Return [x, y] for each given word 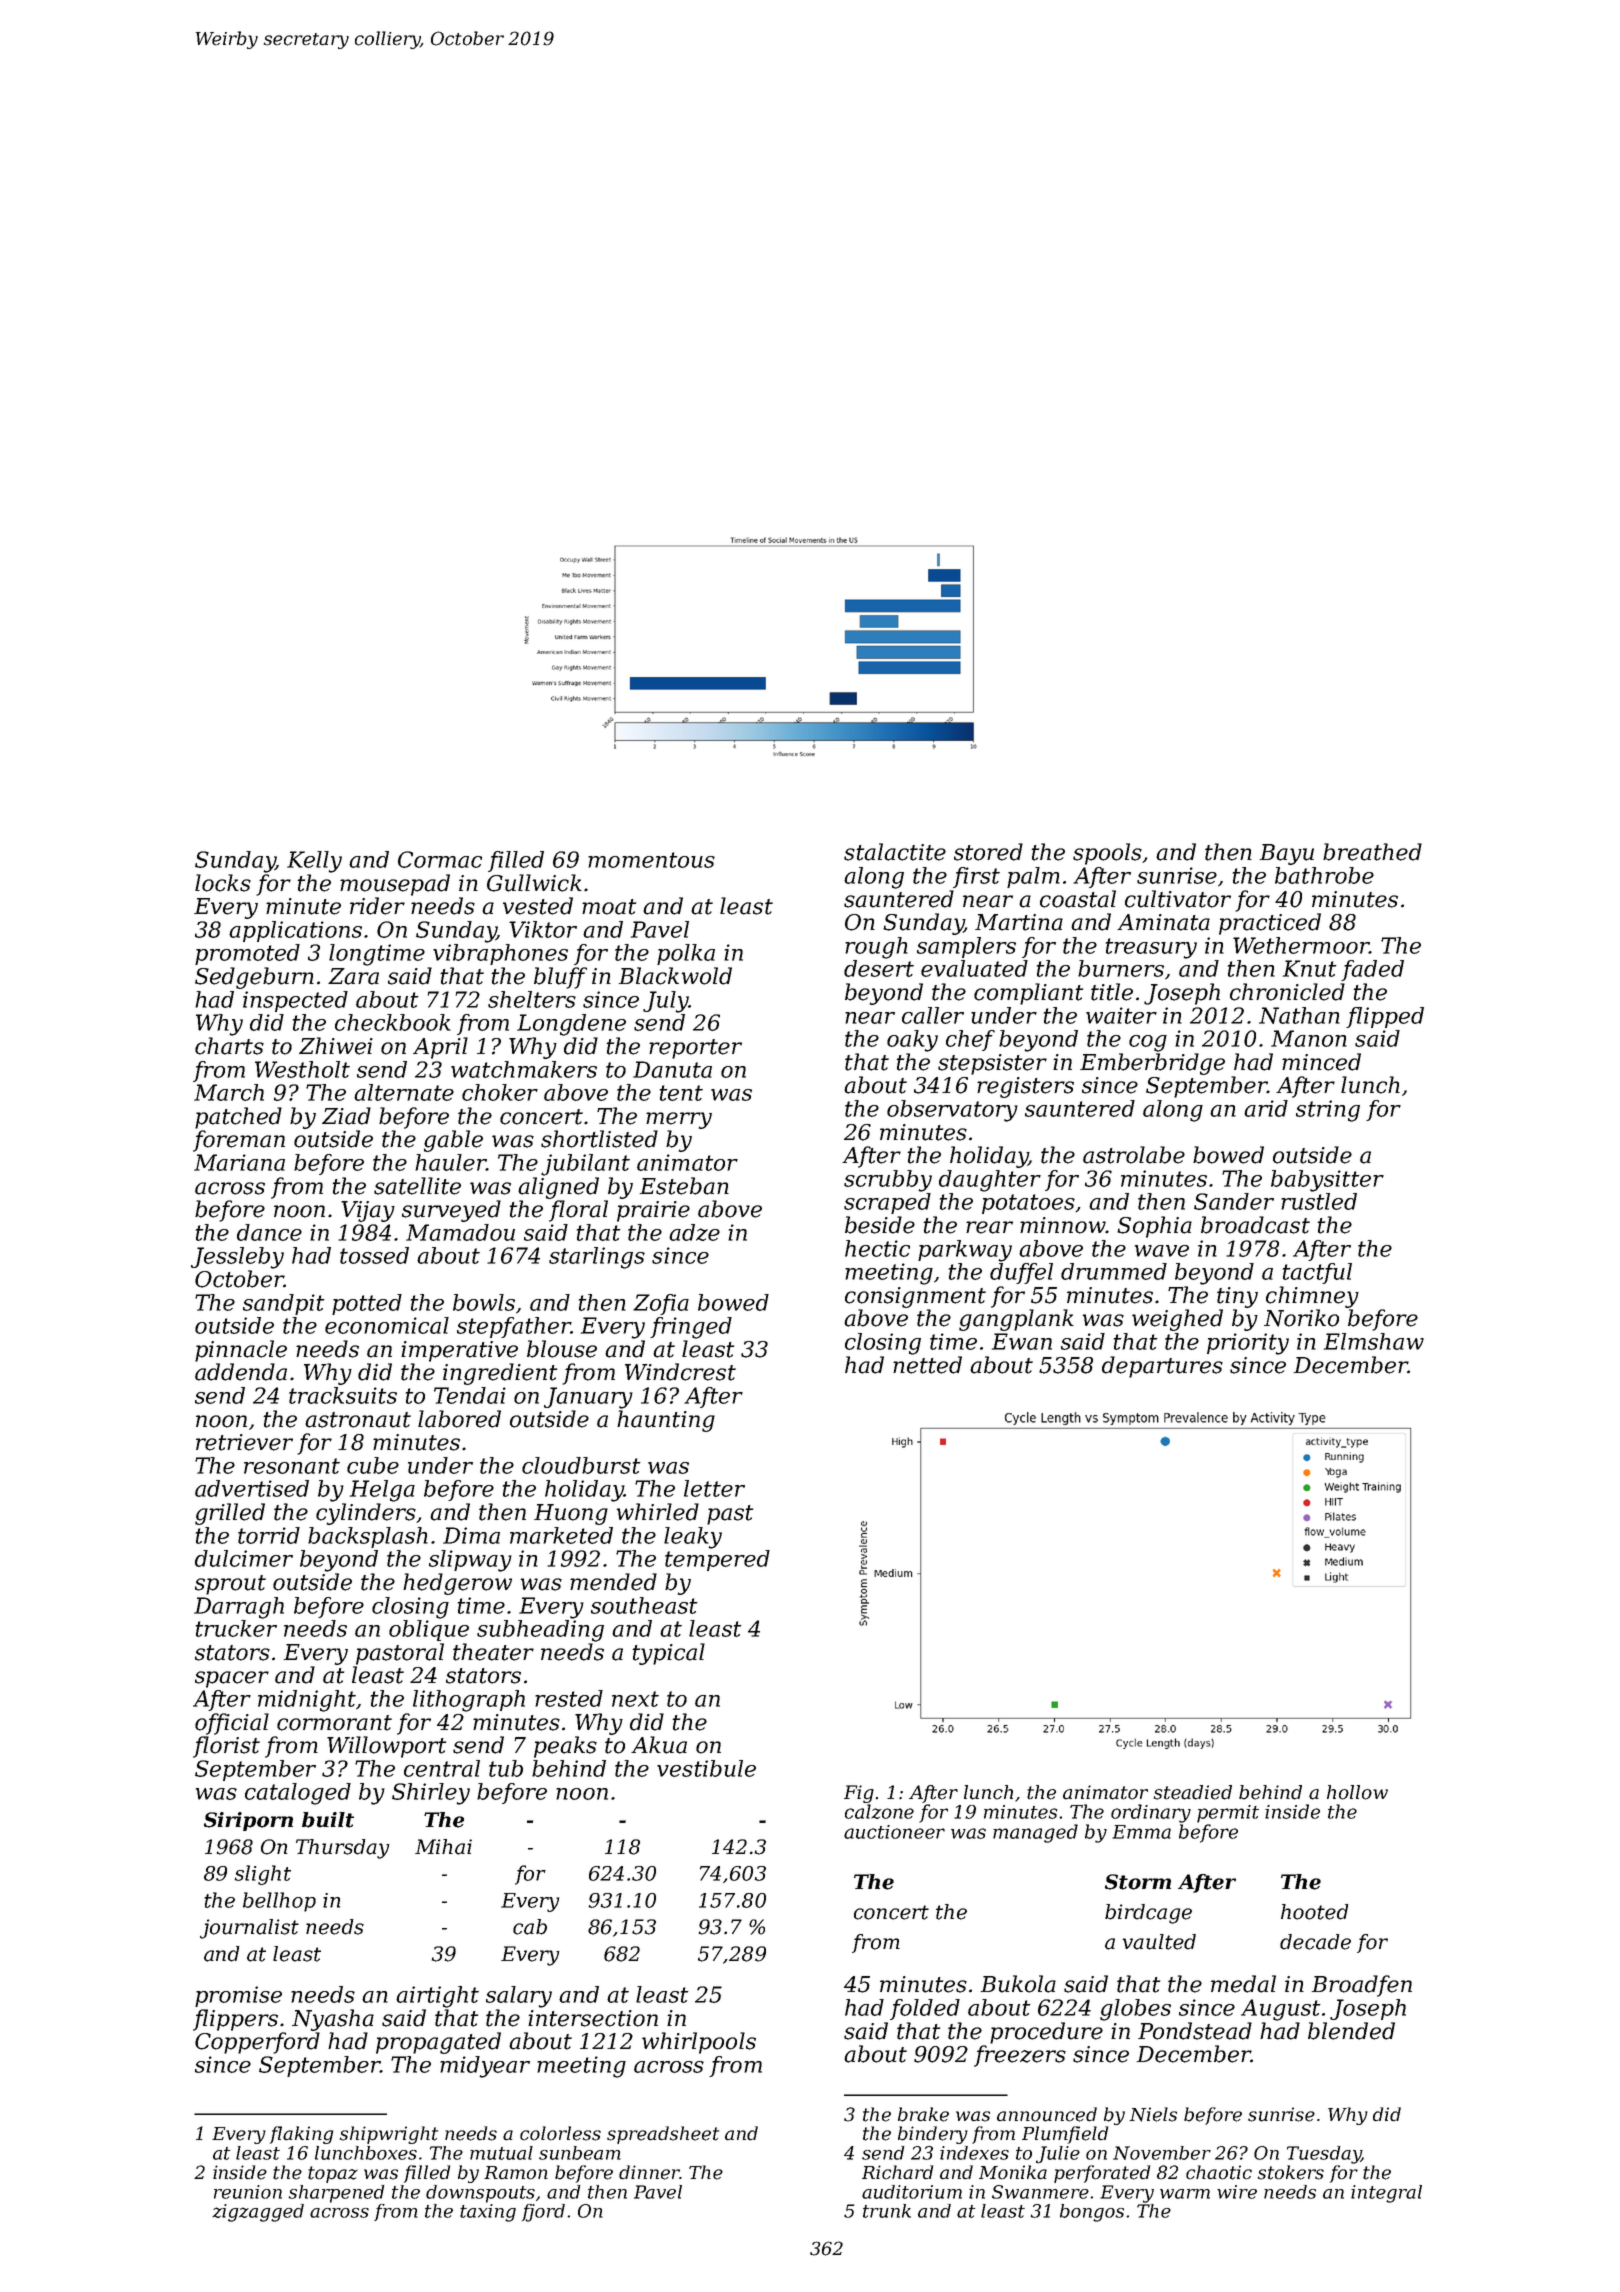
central [442, 1768]
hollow [1357, 1792]
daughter [990, 1181]
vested [538, 906]
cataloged [298, 1794]
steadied [1193, 1792]
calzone [879, 1811]
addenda [241, 1372]
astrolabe [1134, 1155]
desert [879, 968]
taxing [488, 2213]
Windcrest [680, 1372]
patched [238, 1118]
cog [1148, 1043]
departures [1162, 1367]
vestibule [706, 1768]
